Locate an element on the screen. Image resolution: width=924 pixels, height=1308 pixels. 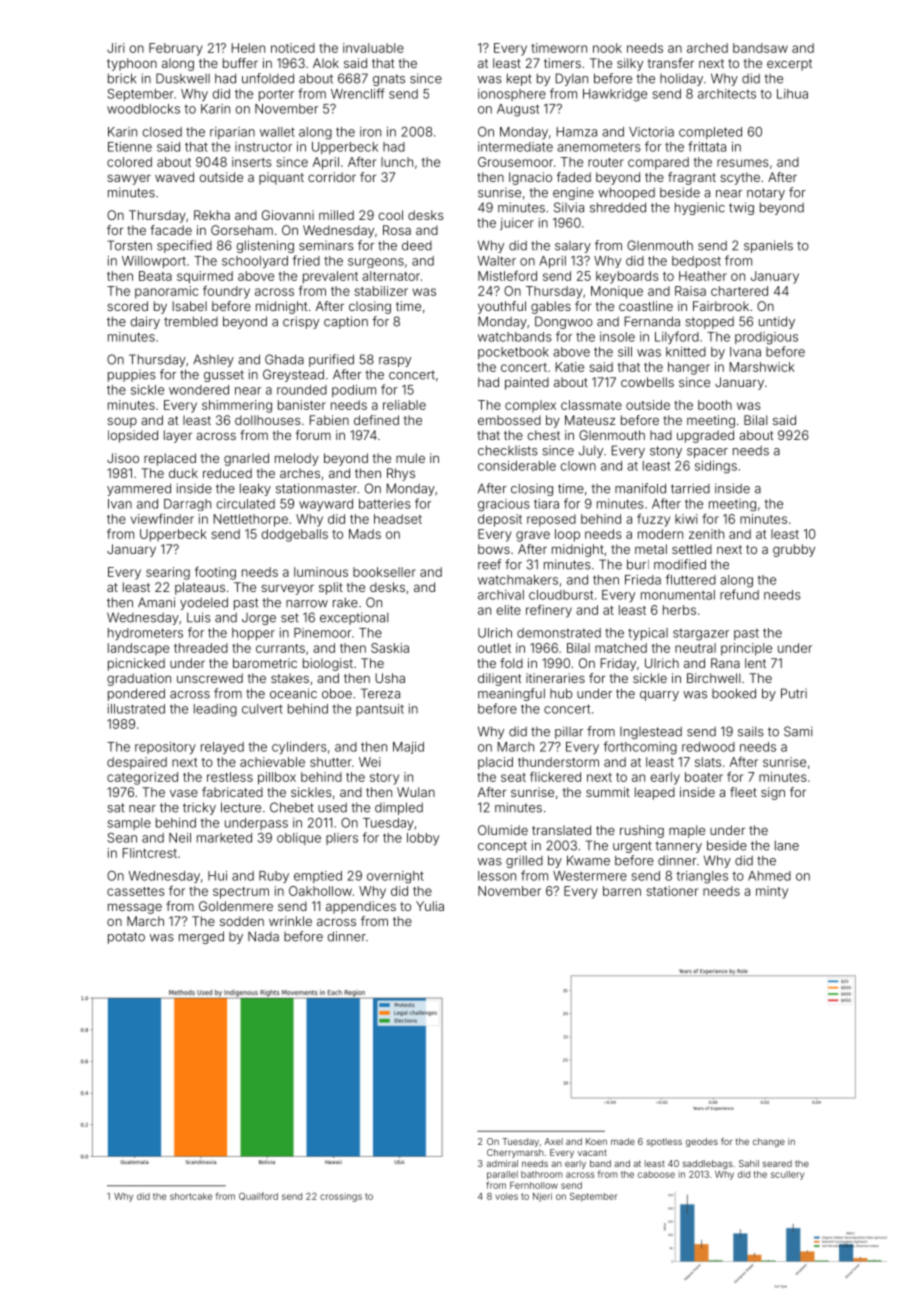
translated is located at coordinates (561, 830).
